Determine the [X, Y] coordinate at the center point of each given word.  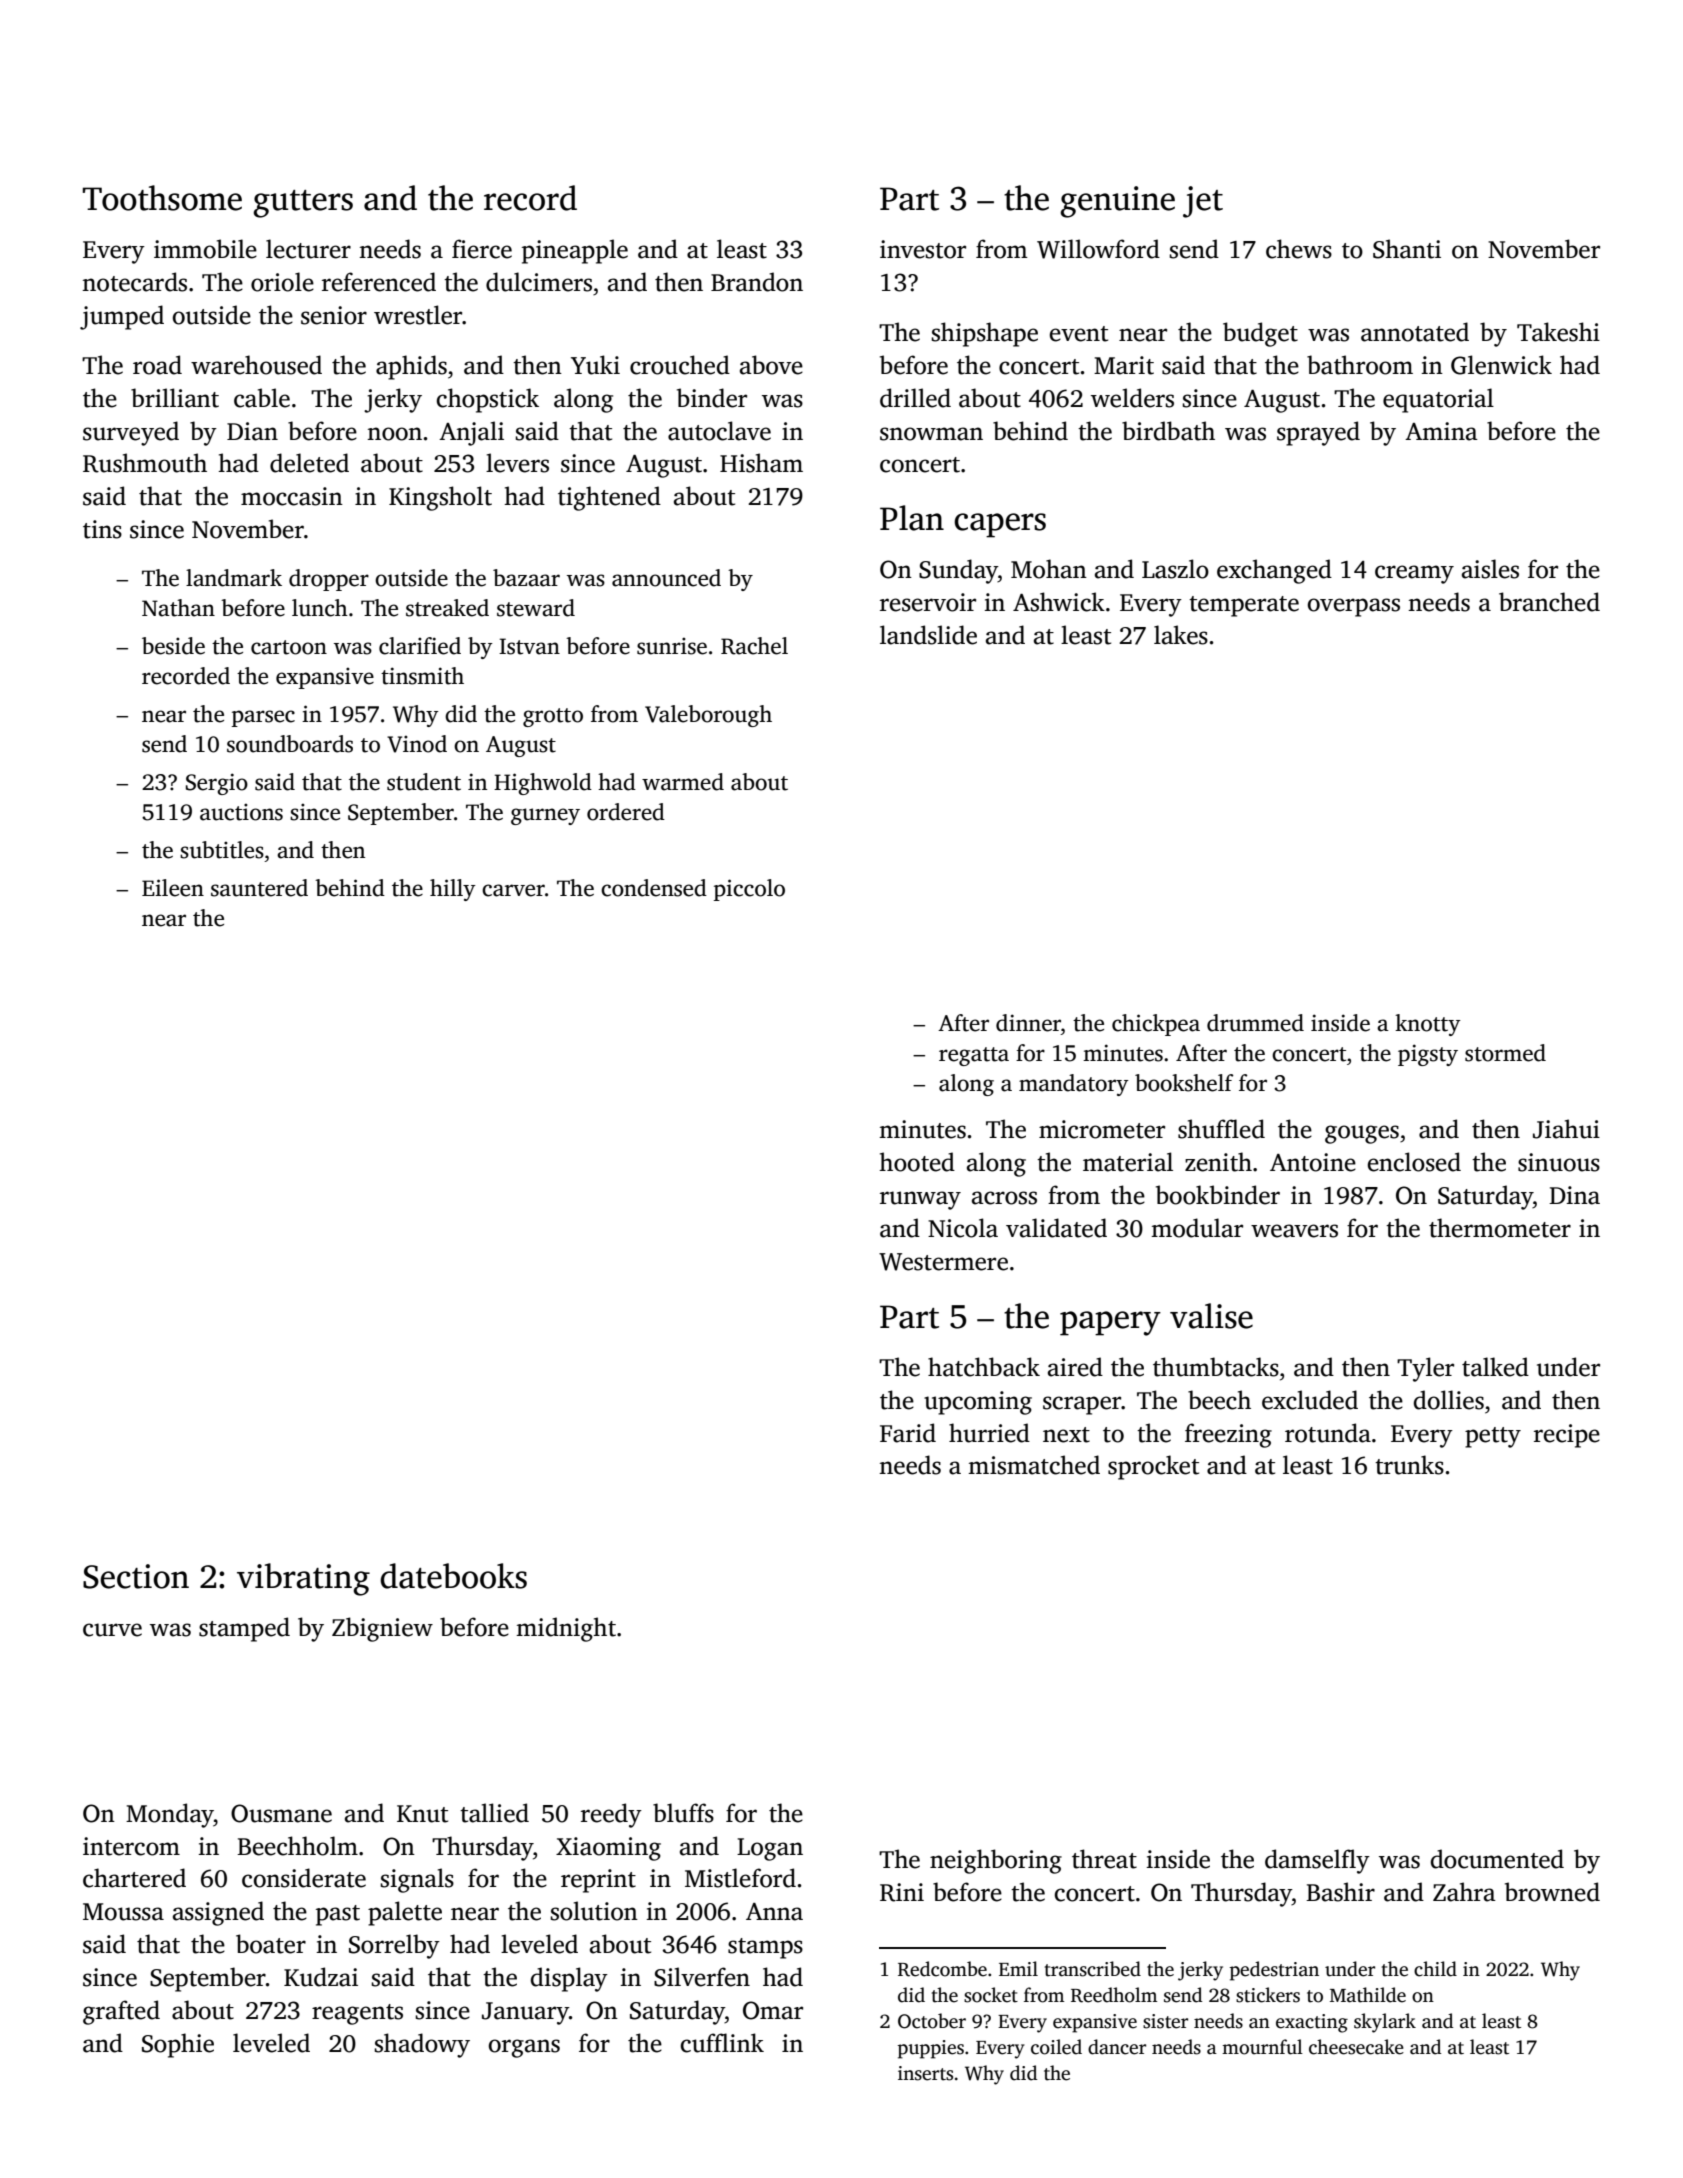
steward [536, 608]
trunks [1409, 1465]
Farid [908, 1433]
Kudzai [321, 1977]
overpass [1354, 607]
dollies [1449, 1400]
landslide [928, 635]
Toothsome [162, 198]
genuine [1117, 202]
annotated [1415, 332]
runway [920, 1200]
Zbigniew [382, 1629]
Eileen [173, 888]
